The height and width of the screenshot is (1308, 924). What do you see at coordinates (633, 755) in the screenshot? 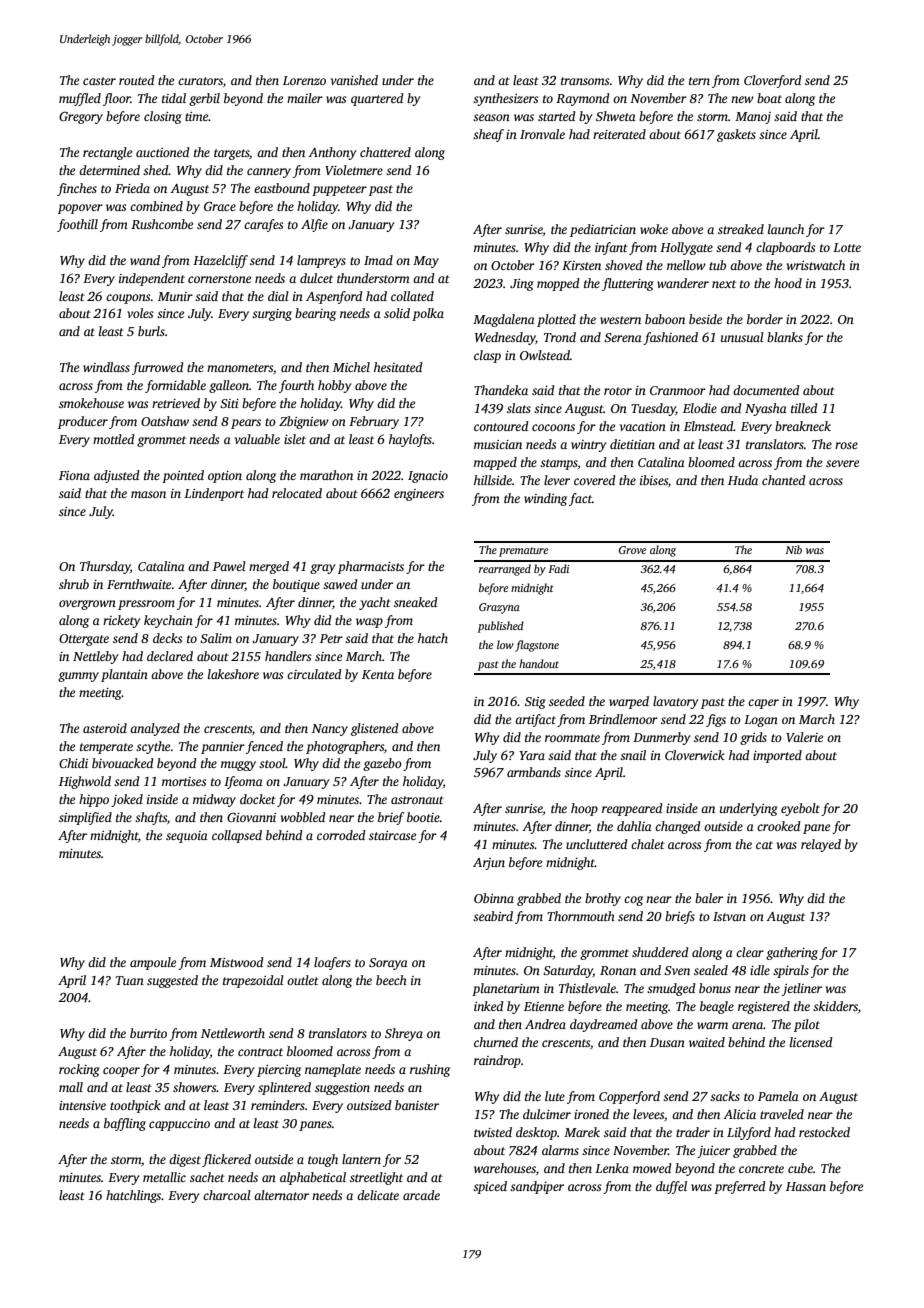
I see `snail` at bounding box center [633, 755].
